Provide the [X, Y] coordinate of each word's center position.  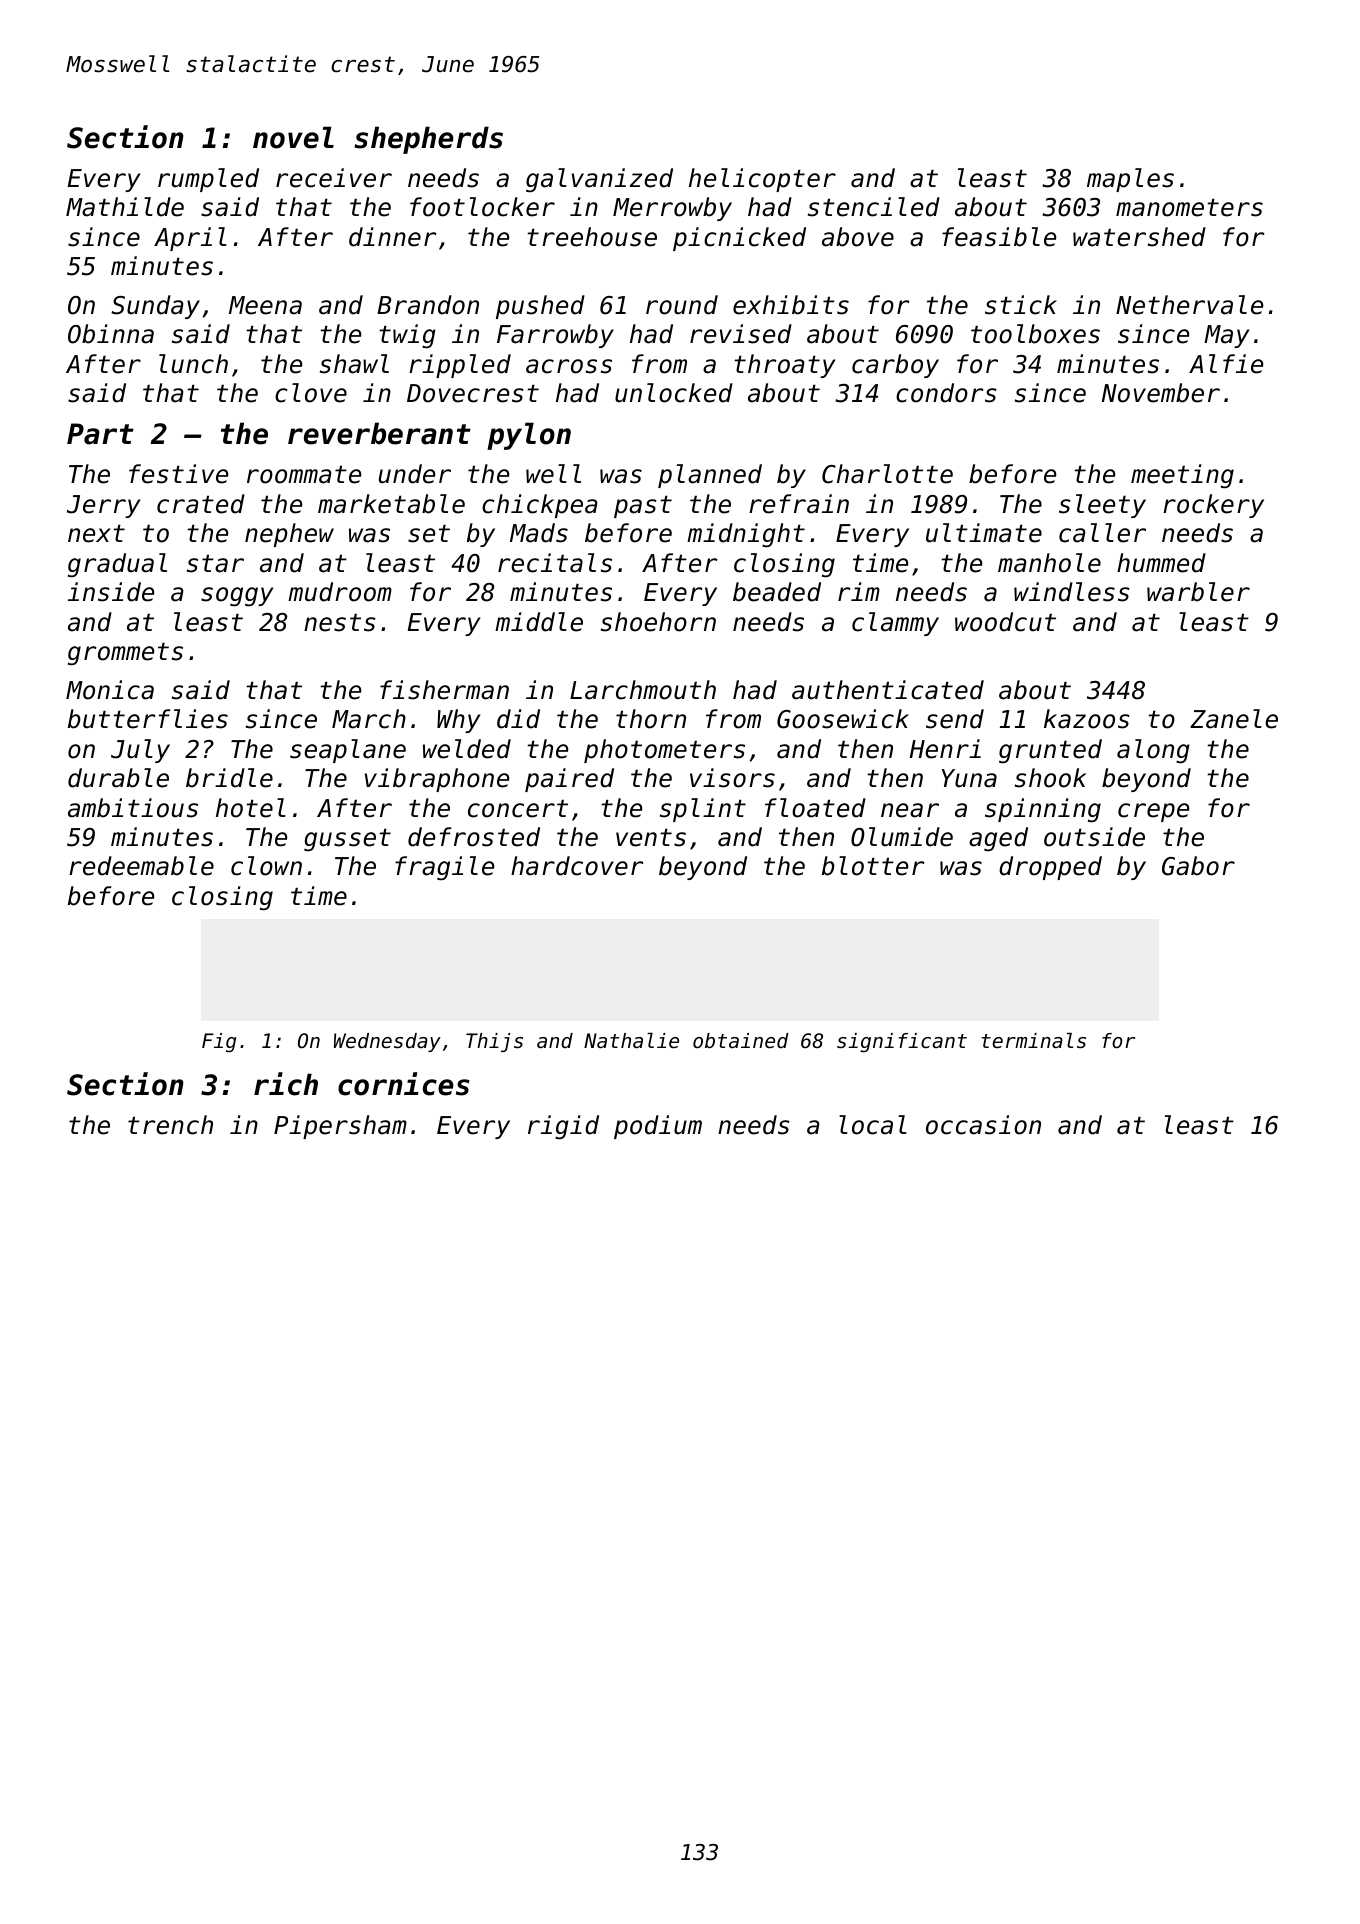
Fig [219, 1042]
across [569, 366]
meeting [1182, 476]
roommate [304, 474]
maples [1130, 180]
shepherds [428, 140]
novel [293, 137]
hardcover [577, 866]
